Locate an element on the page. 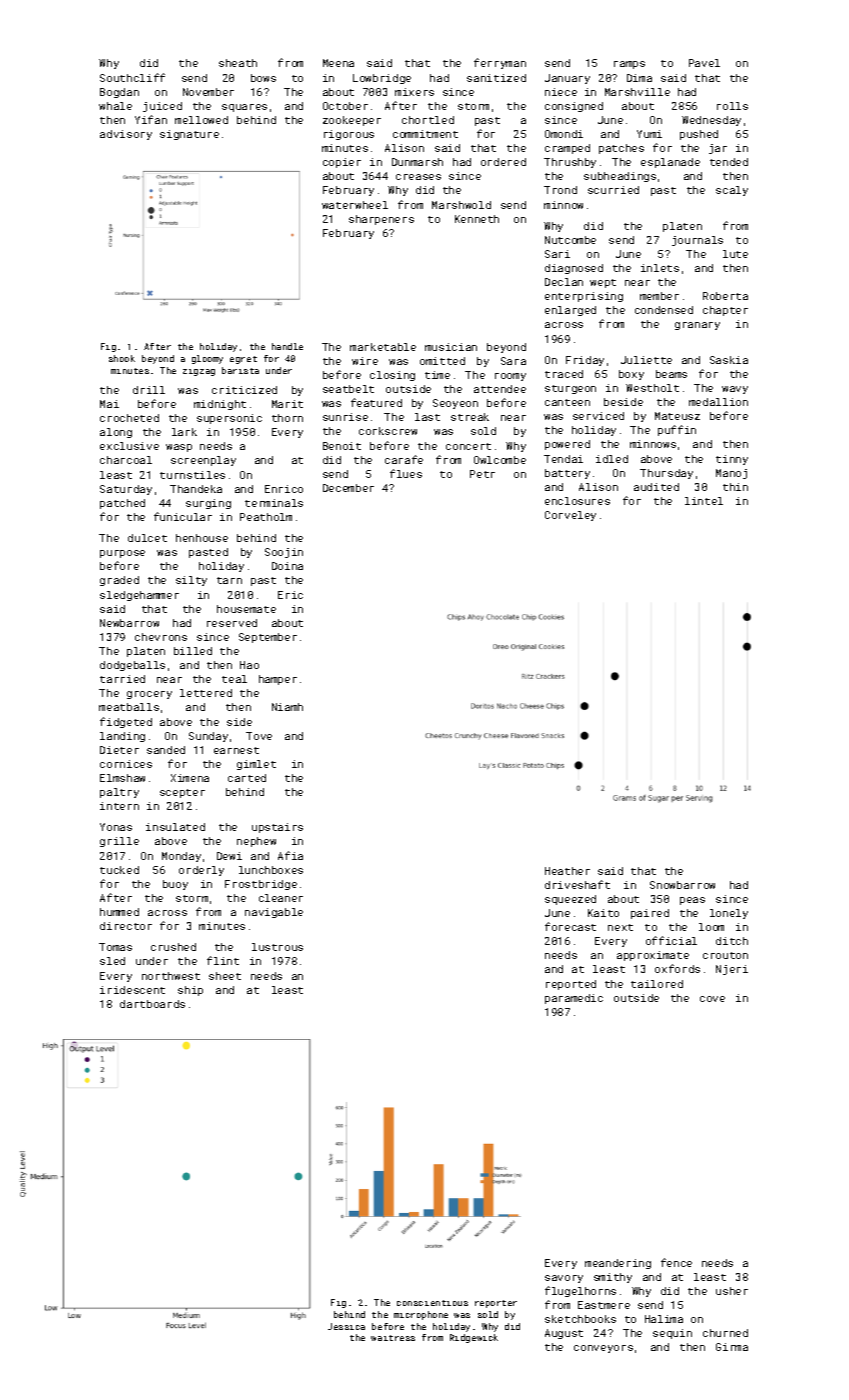  inlets is located at coordinates (660, 268).
